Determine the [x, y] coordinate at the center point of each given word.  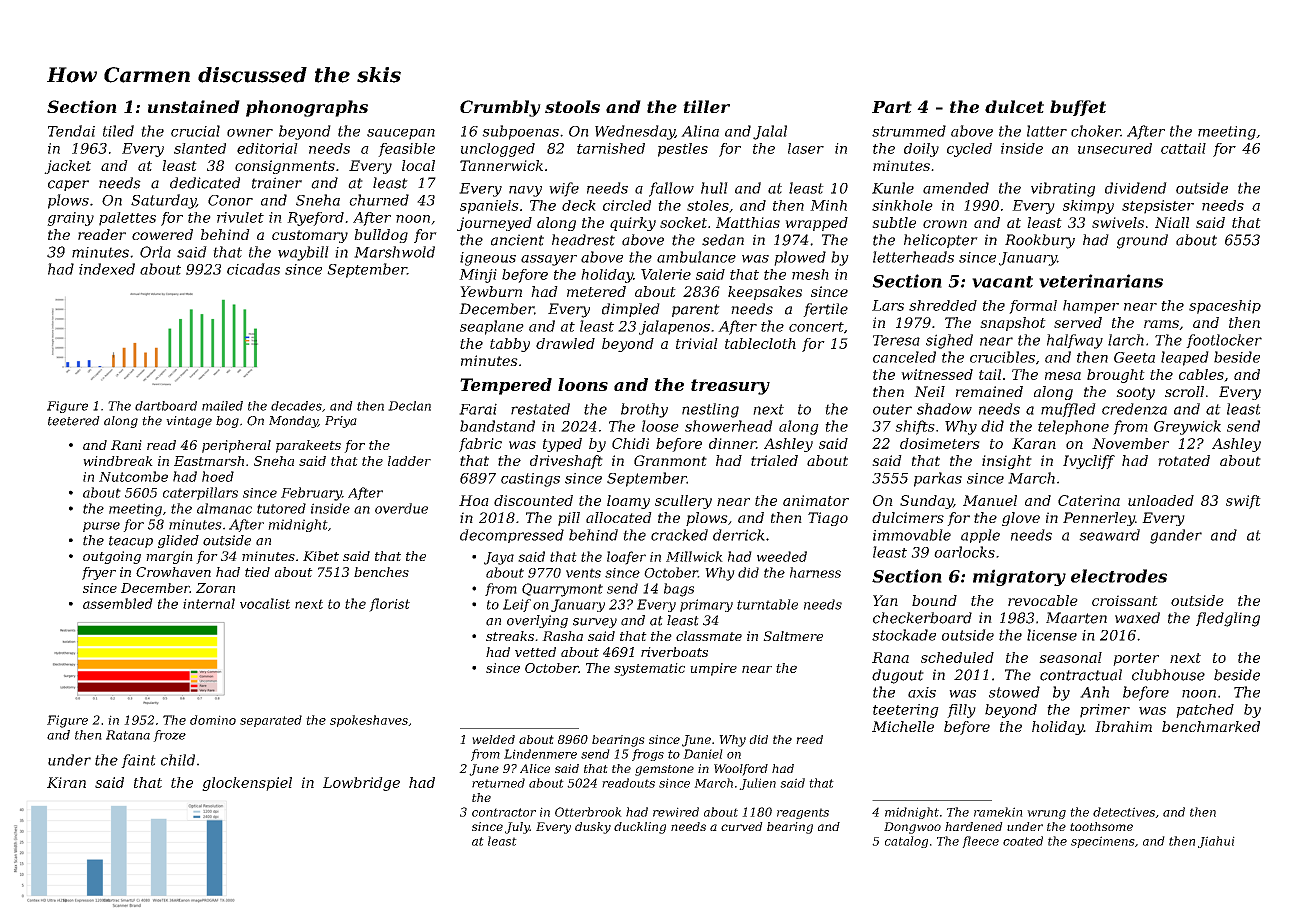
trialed [774, 460]
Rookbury [1040, 241]
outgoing [112, 557]
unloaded [1161, 500]
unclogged [498, 150]
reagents [803, 813]
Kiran [66, 782]
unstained [194, 106]
